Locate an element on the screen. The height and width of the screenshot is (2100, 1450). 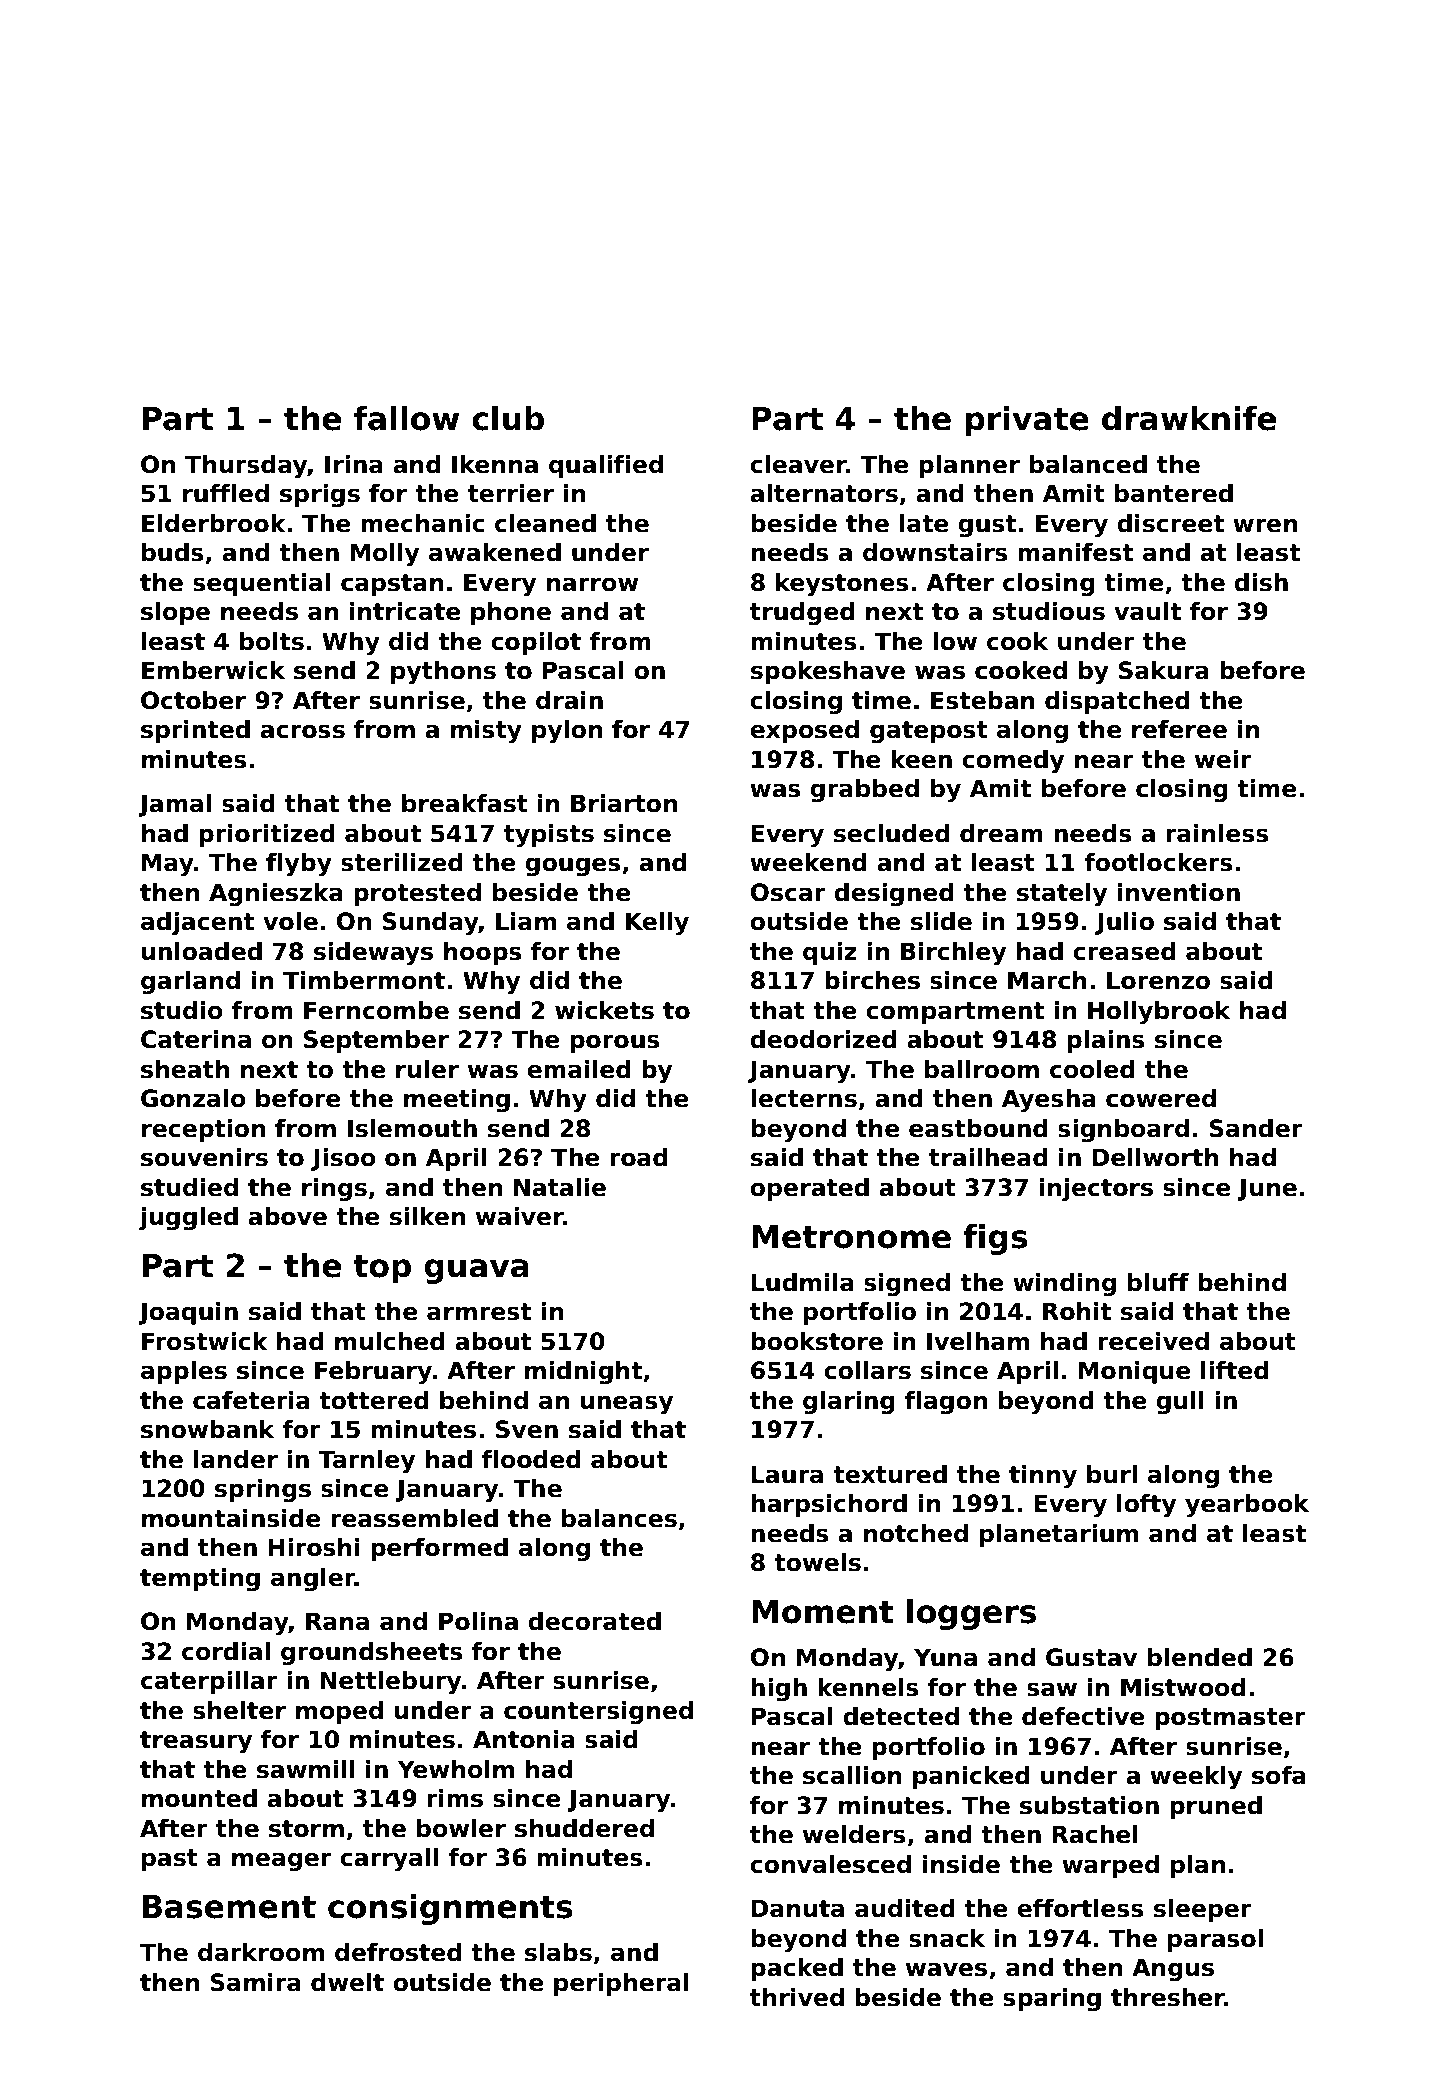
decorated is located at coordinates (594, 1621).
